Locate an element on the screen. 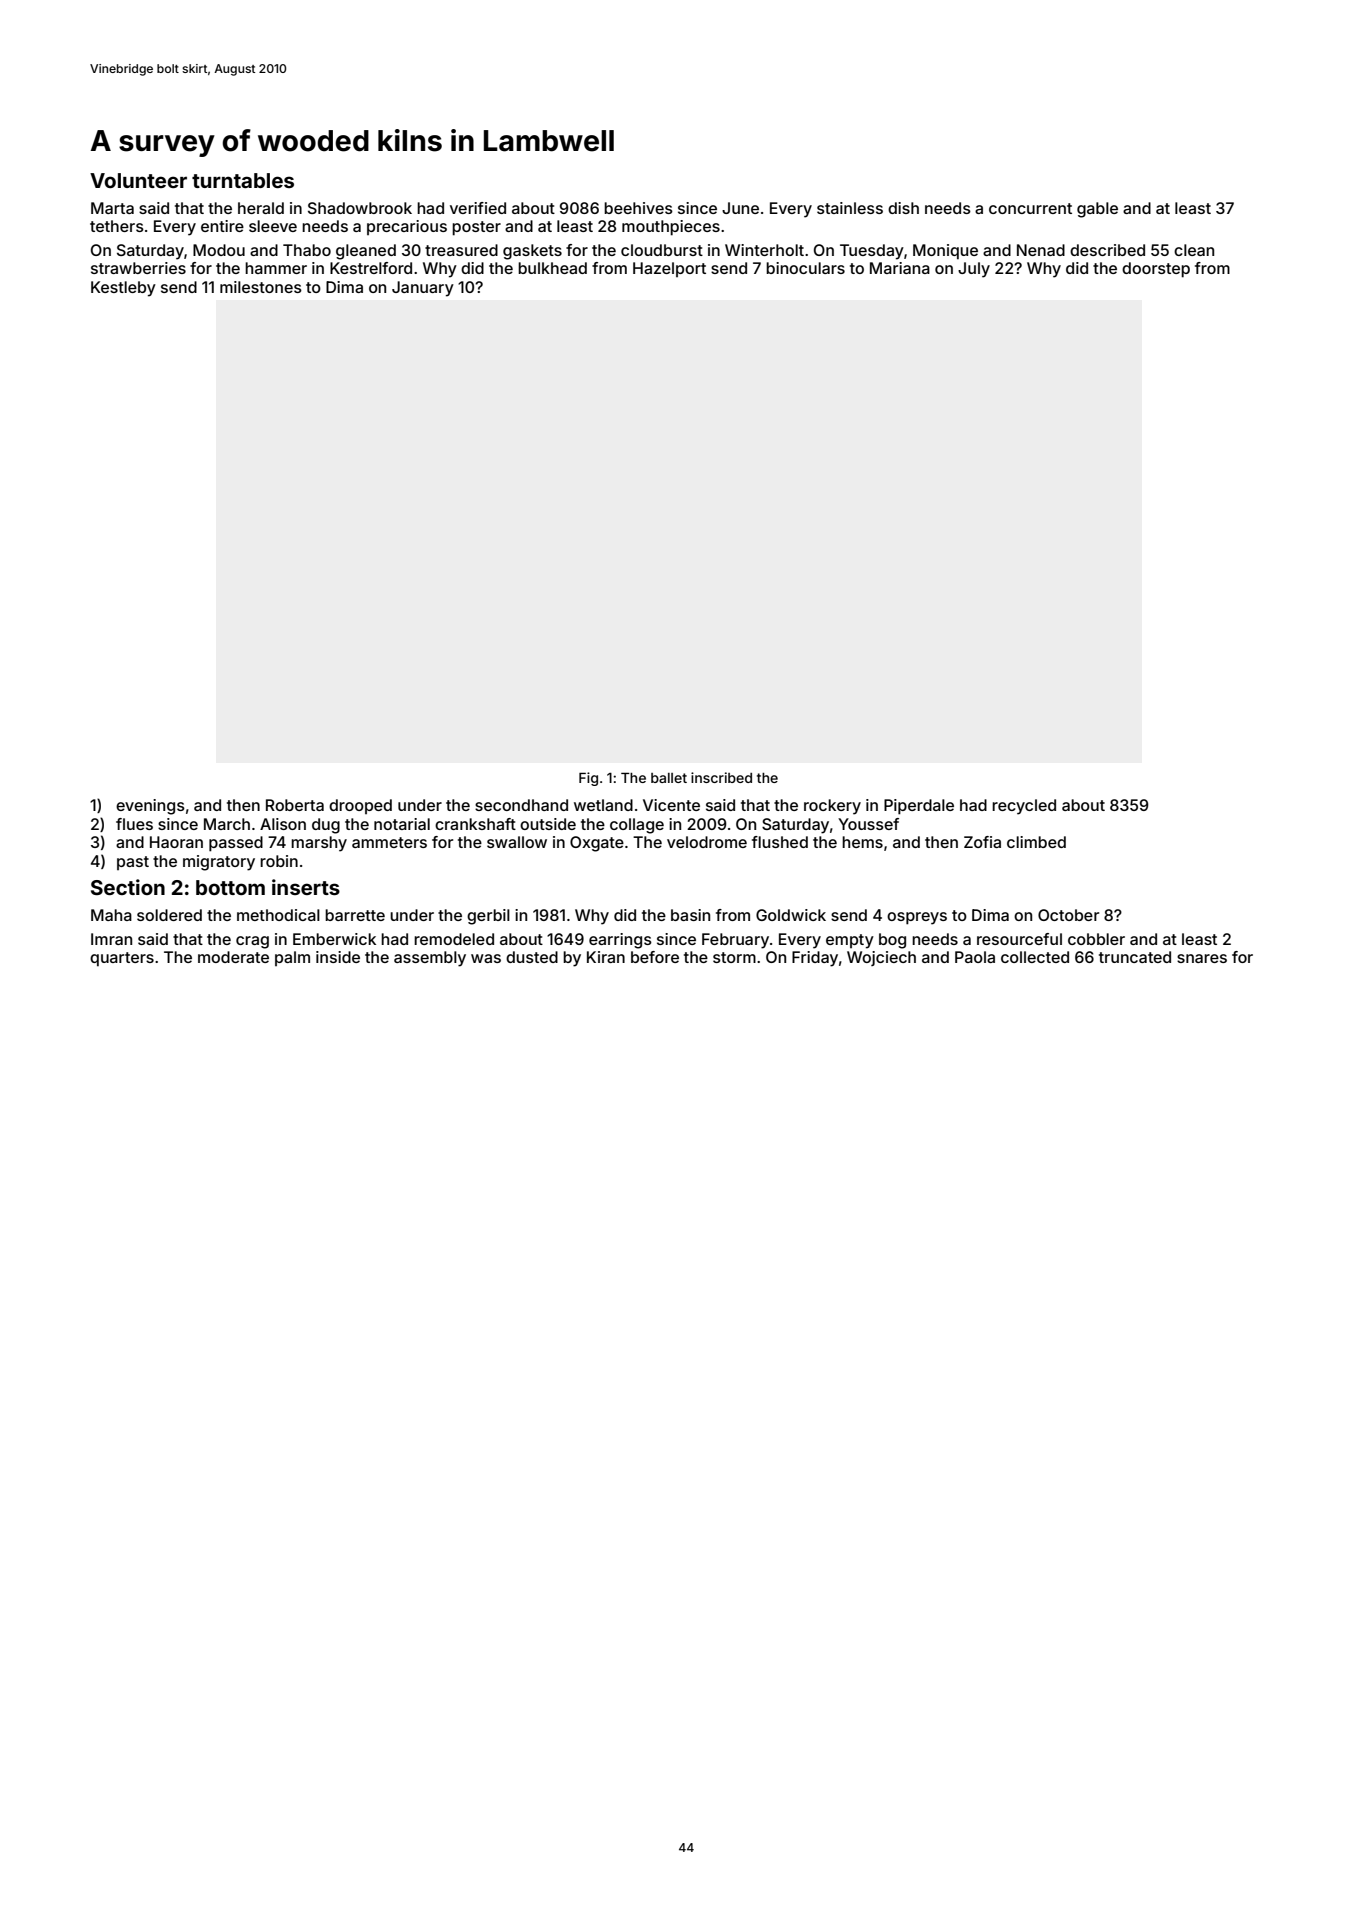  gable is located at coordinates (1097, 210).
